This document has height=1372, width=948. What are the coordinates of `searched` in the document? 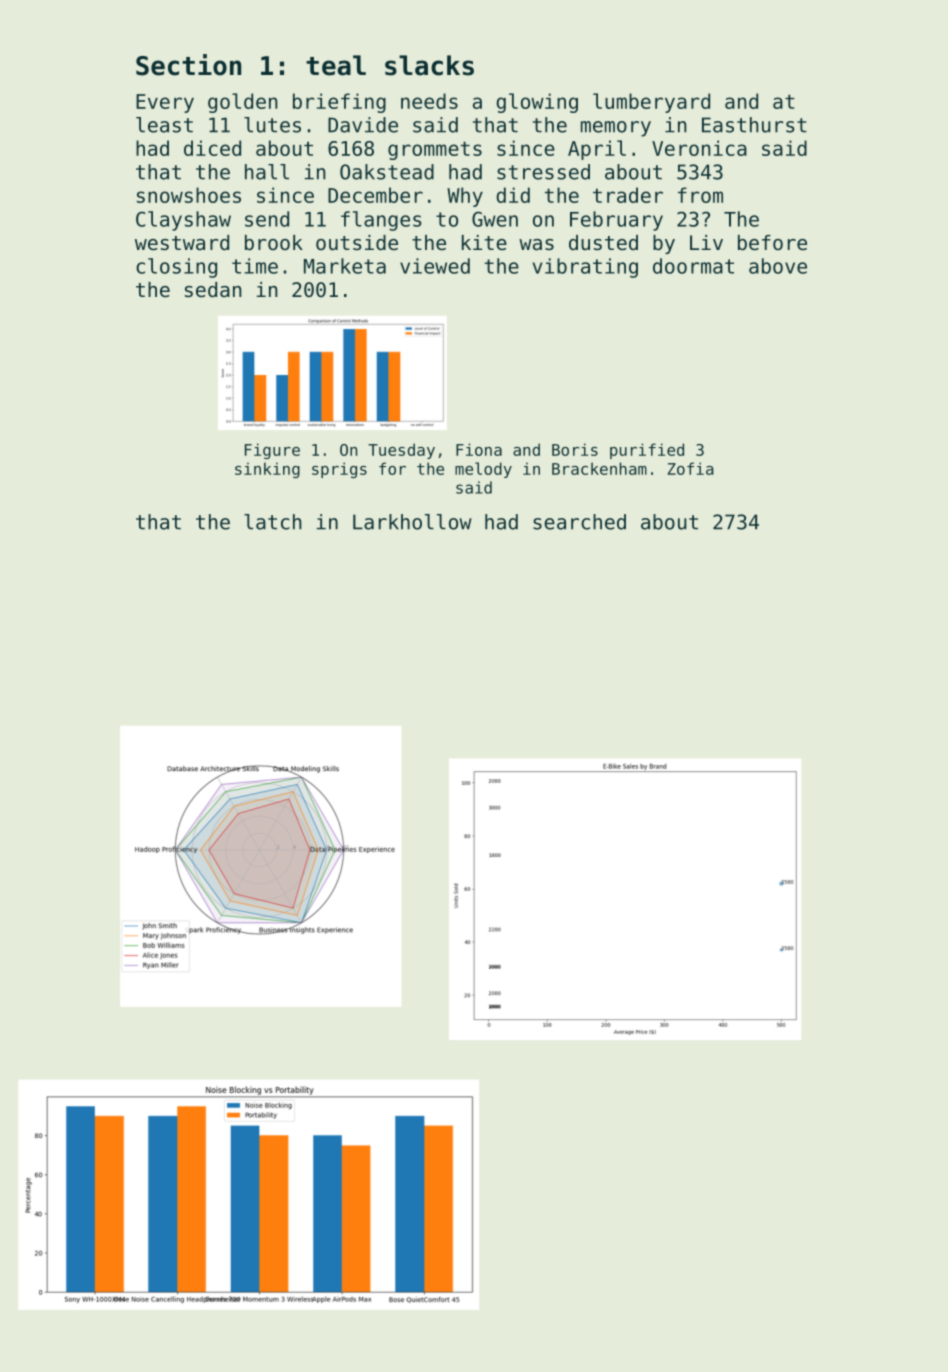 It's located at (579, 522).
